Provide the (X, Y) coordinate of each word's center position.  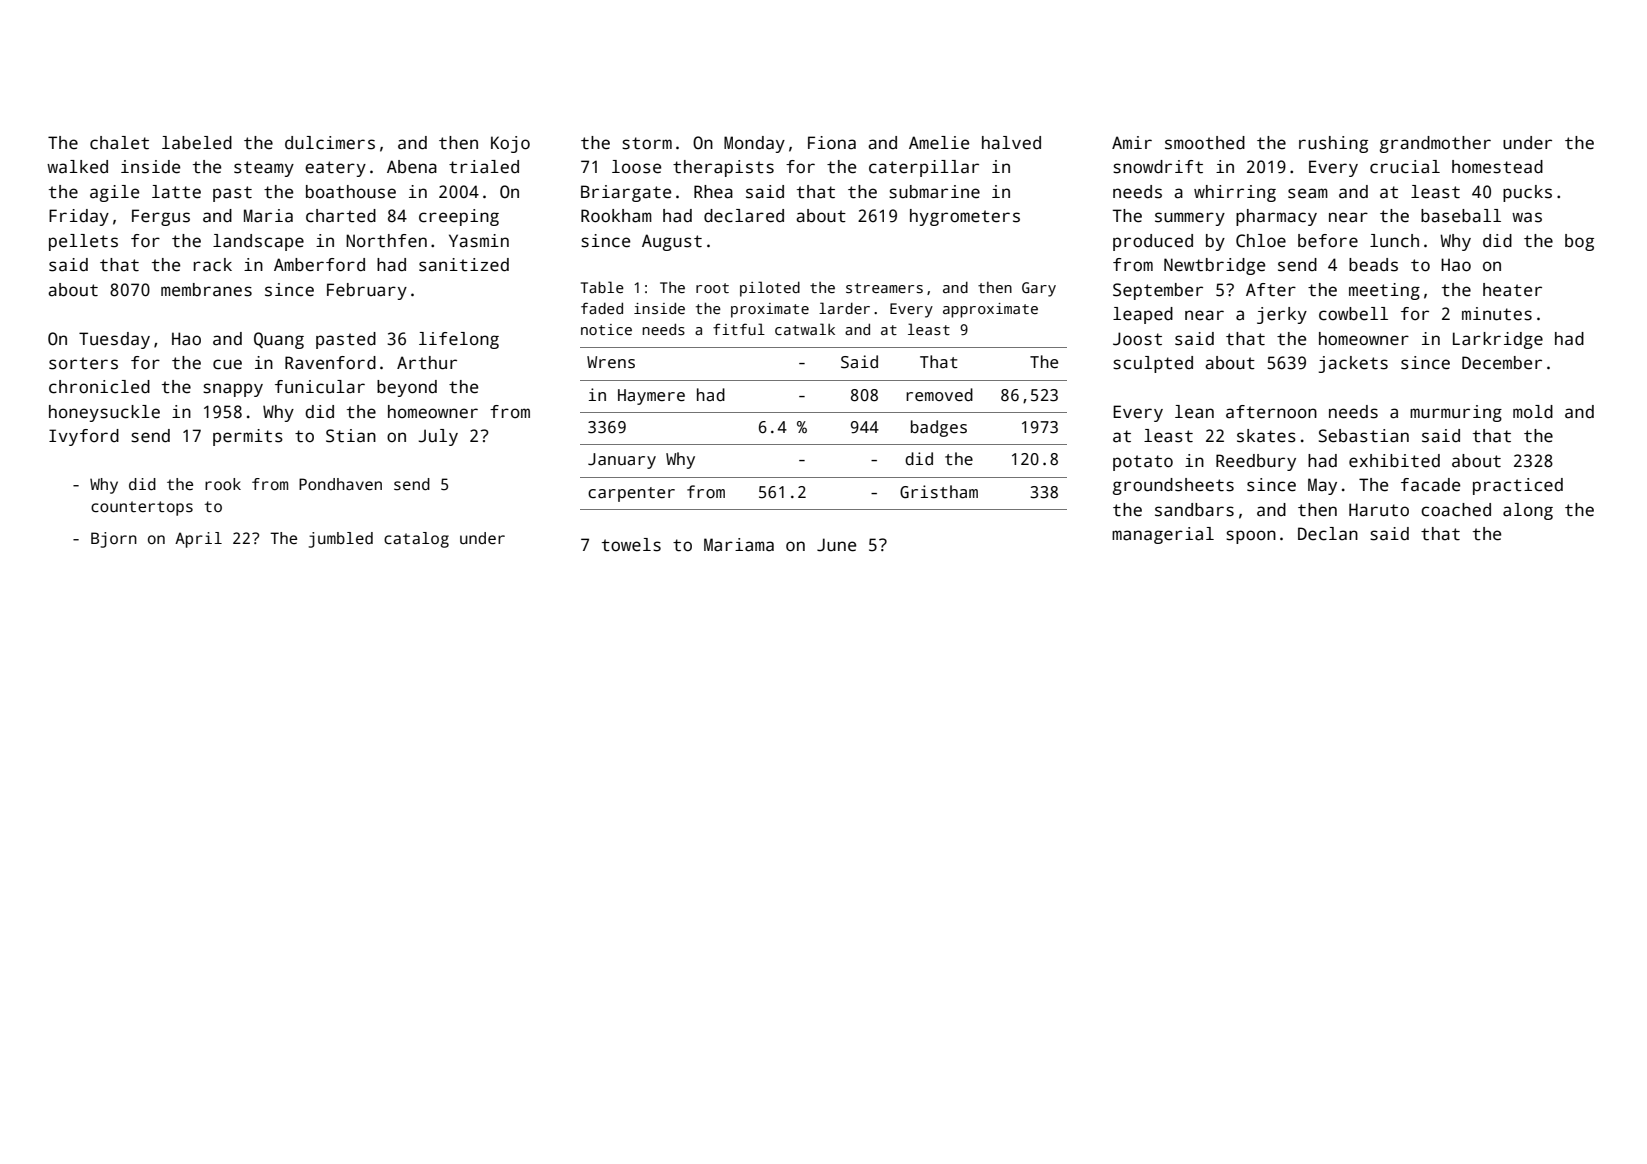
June (836, 545)
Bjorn (114, 540)
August (672, 242)
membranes (206, 290)
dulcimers (330, 143)
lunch (1394, 241)
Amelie (939, 143)
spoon (1251, 537)
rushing (1333, 144)
